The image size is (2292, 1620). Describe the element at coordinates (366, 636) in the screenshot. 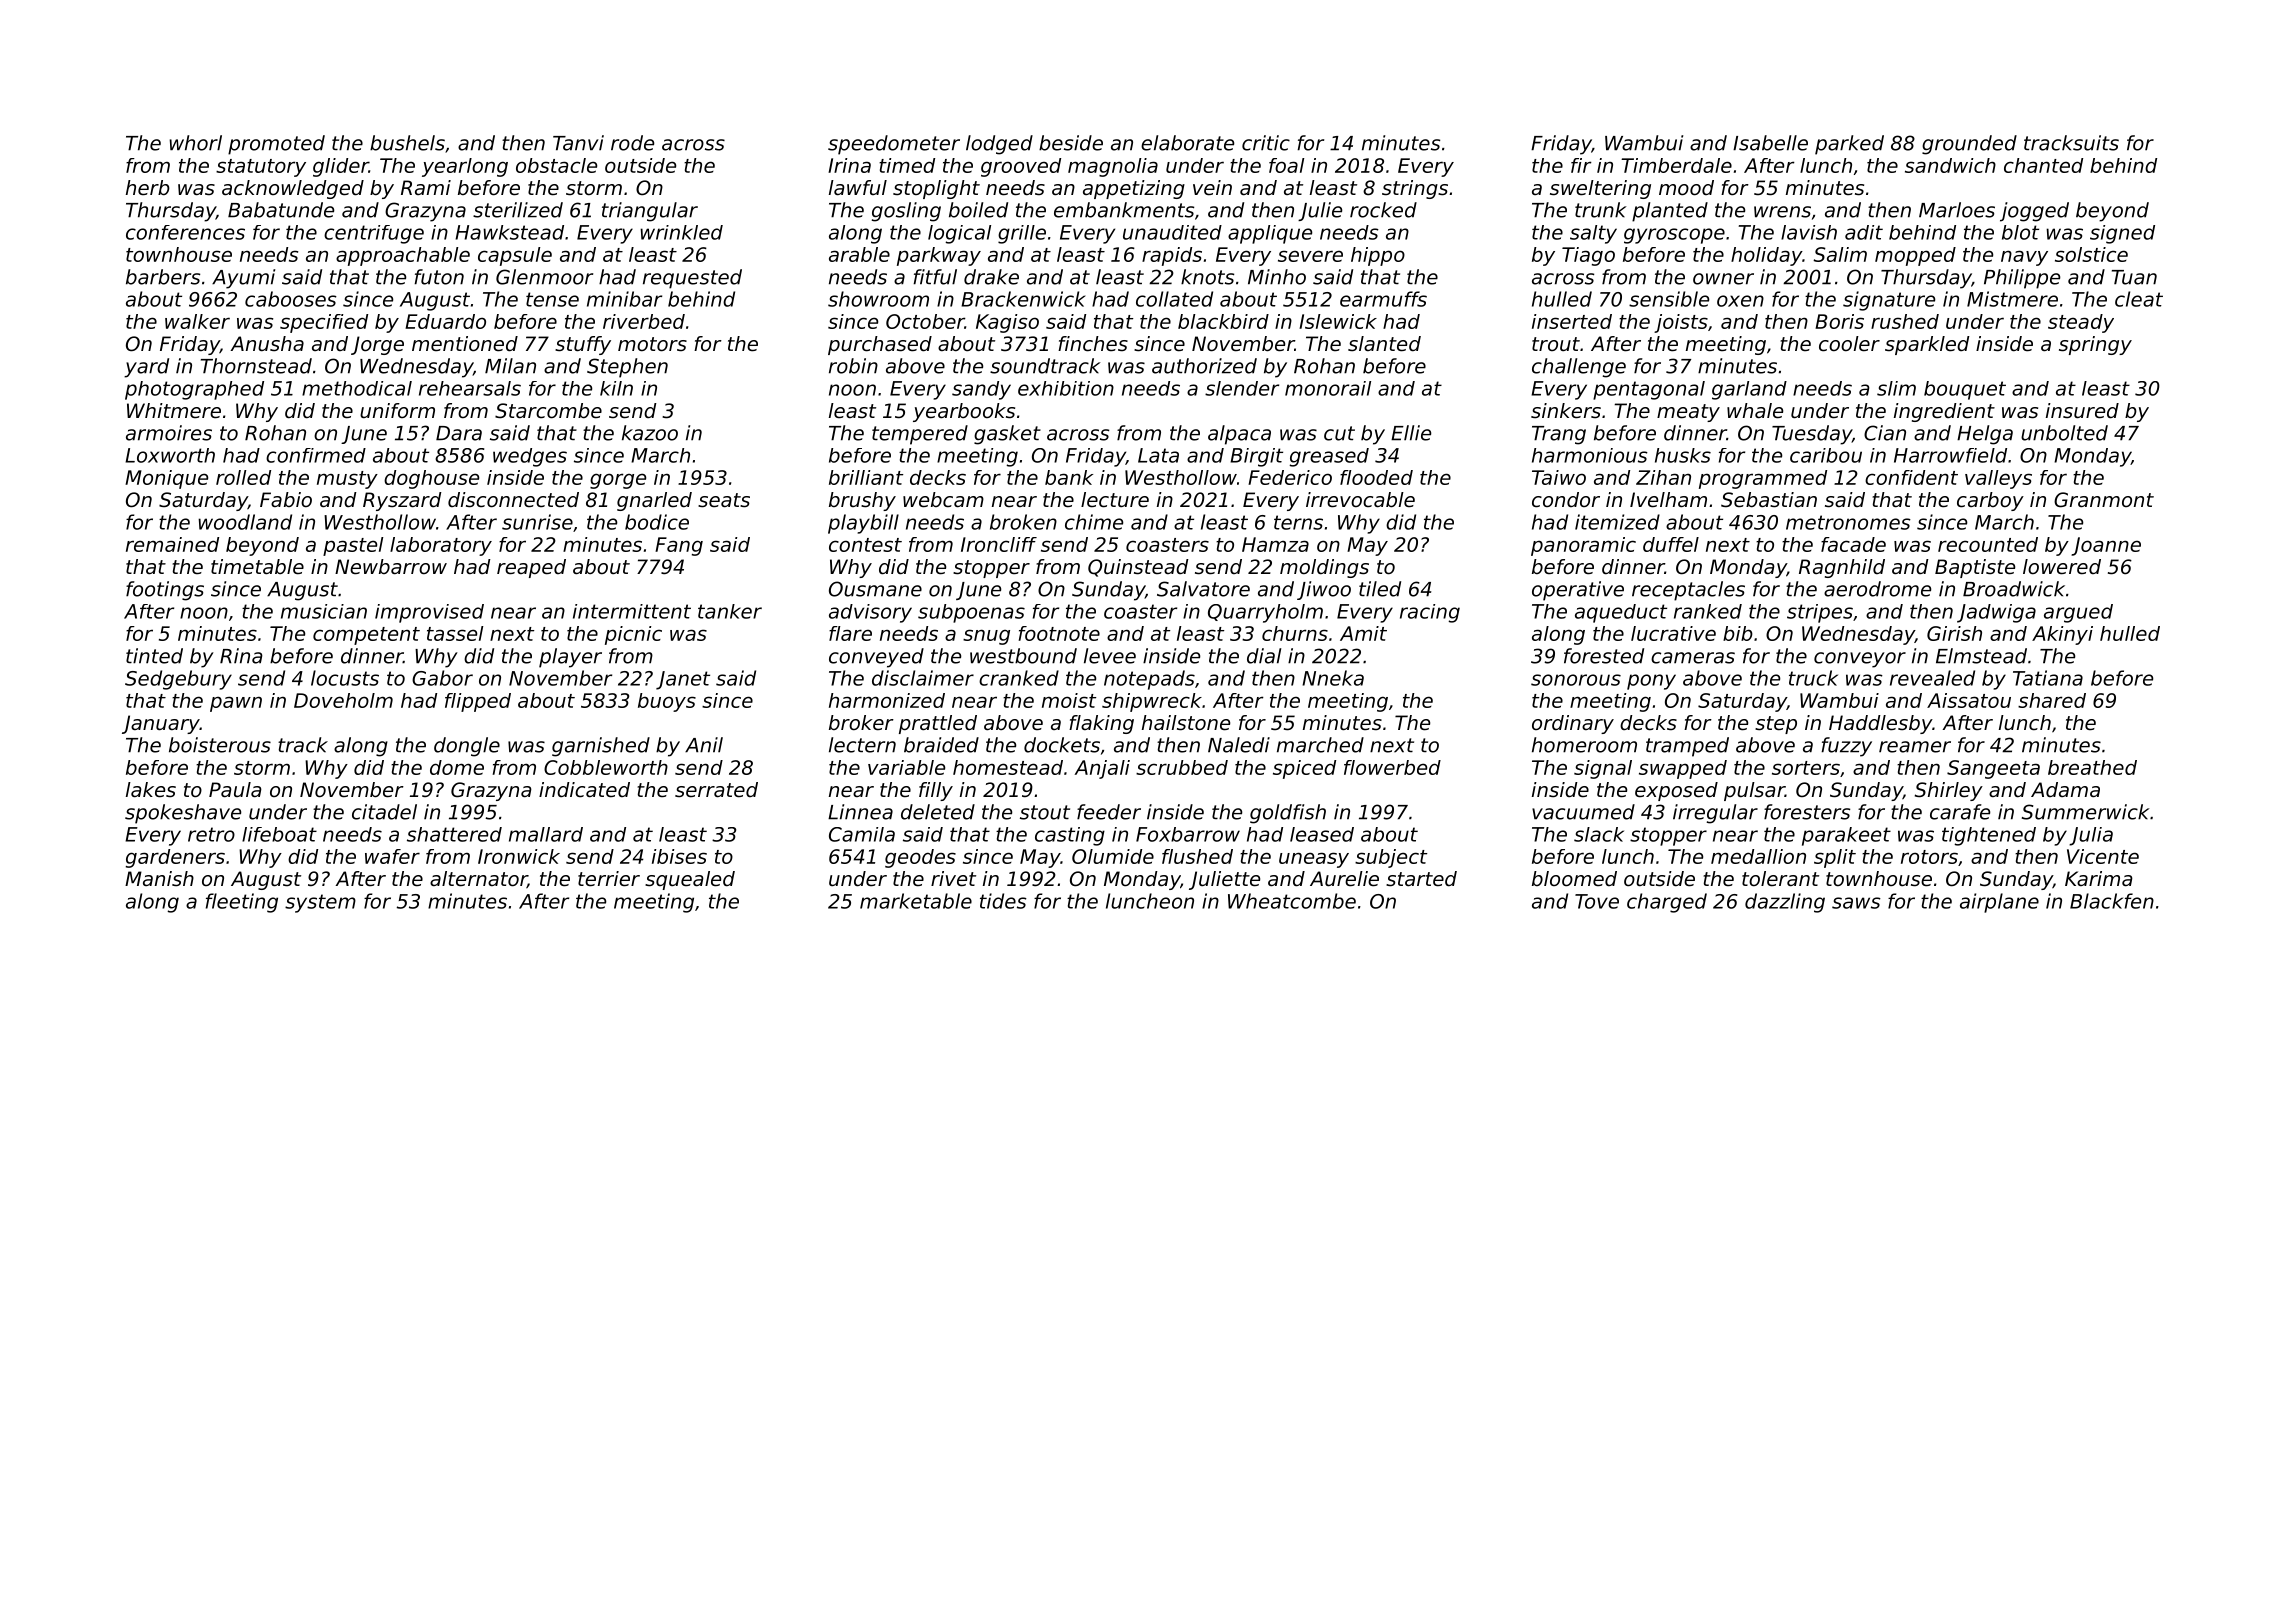

I see `competent` at that location.
